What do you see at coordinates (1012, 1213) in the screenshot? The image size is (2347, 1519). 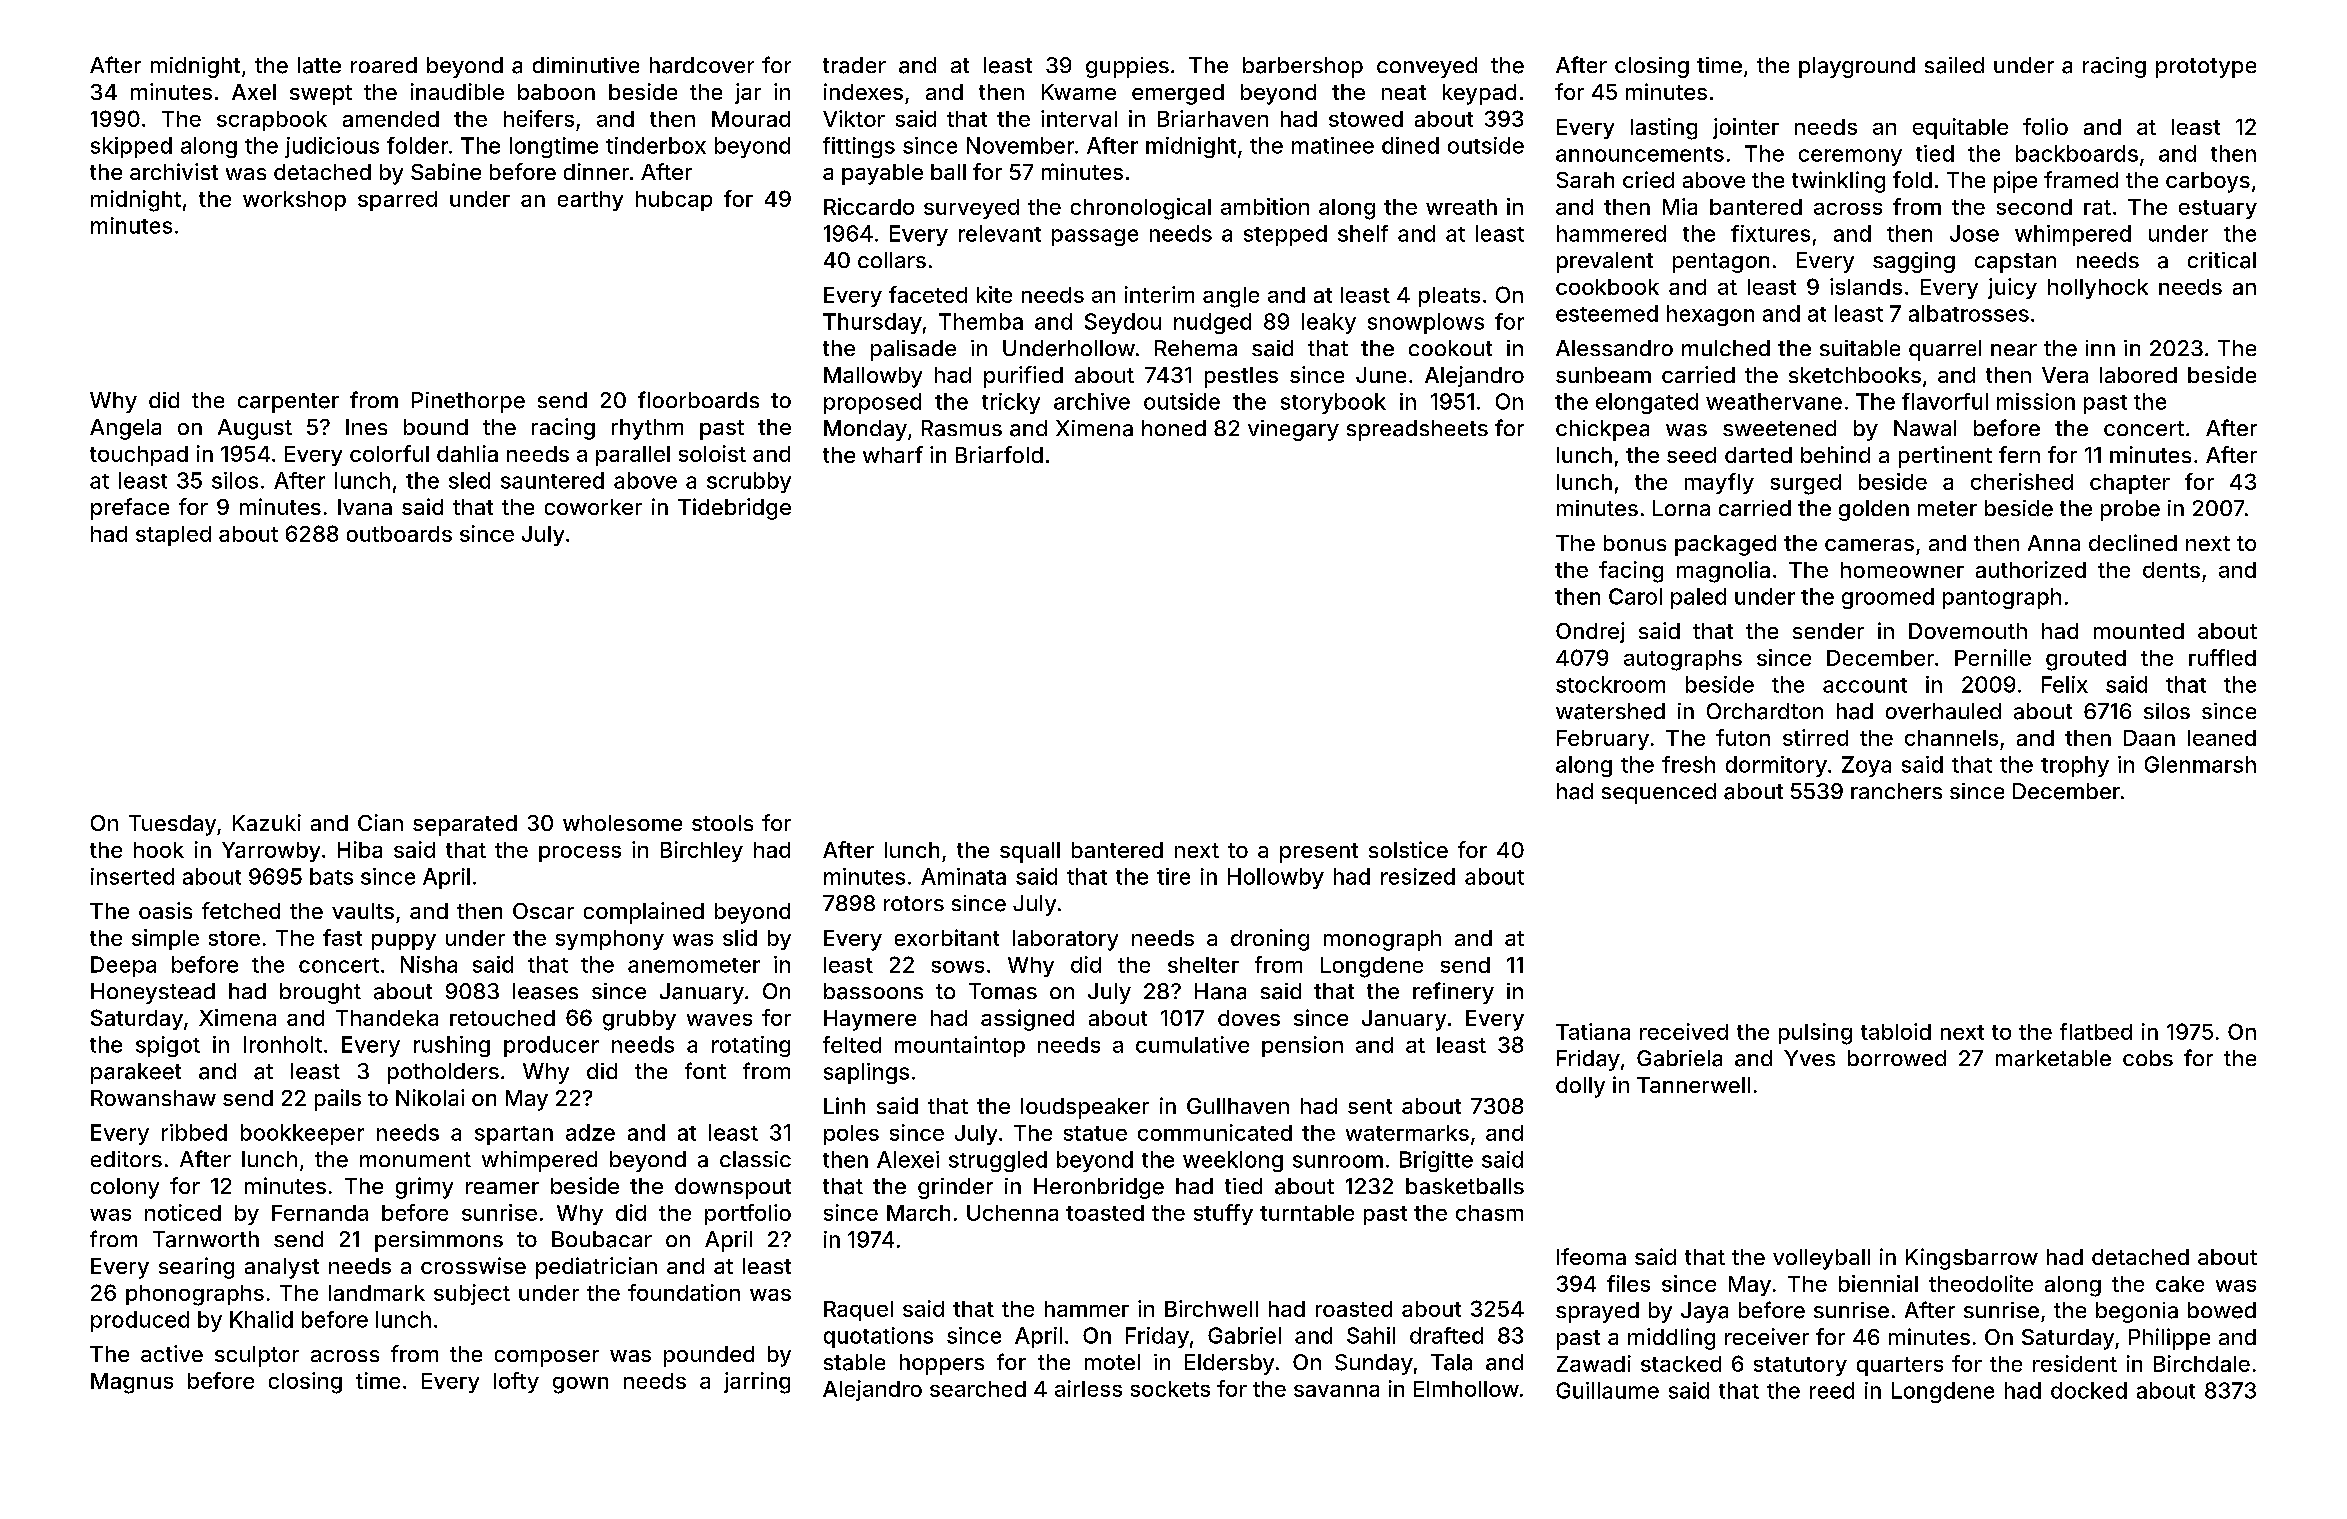 I see `Uchenna` at bounding box center [1012, 1213].
